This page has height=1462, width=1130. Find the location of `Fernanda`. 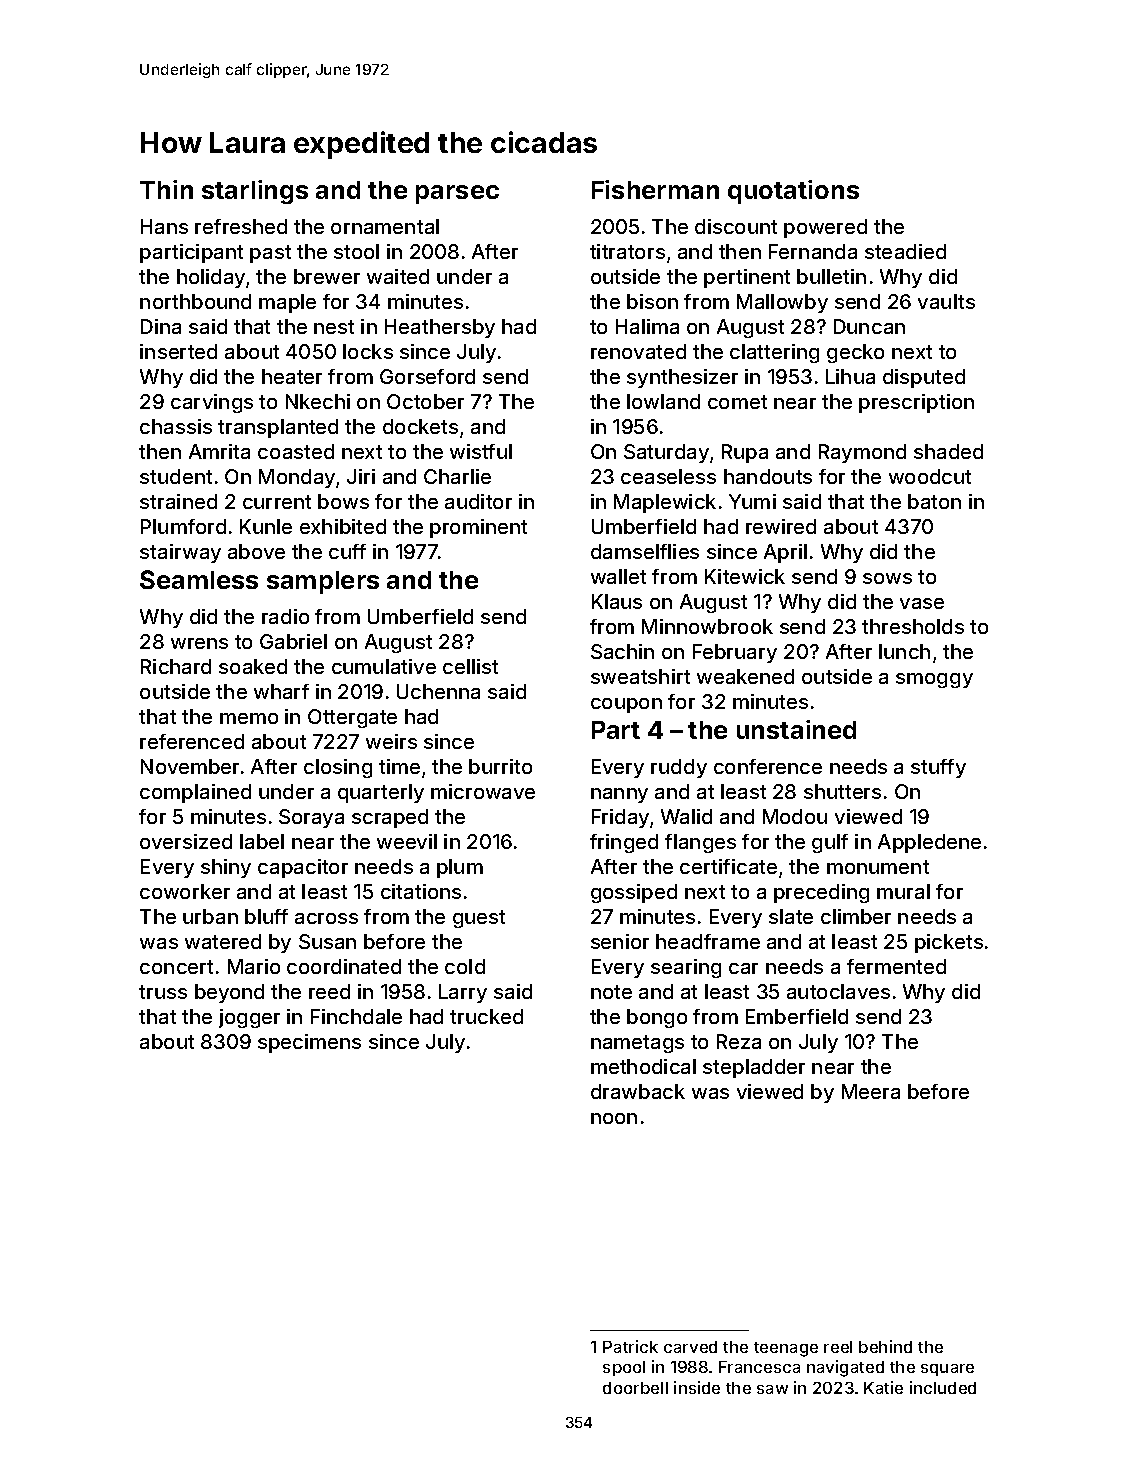

Fernanda is located at coordinates (813, 251).
